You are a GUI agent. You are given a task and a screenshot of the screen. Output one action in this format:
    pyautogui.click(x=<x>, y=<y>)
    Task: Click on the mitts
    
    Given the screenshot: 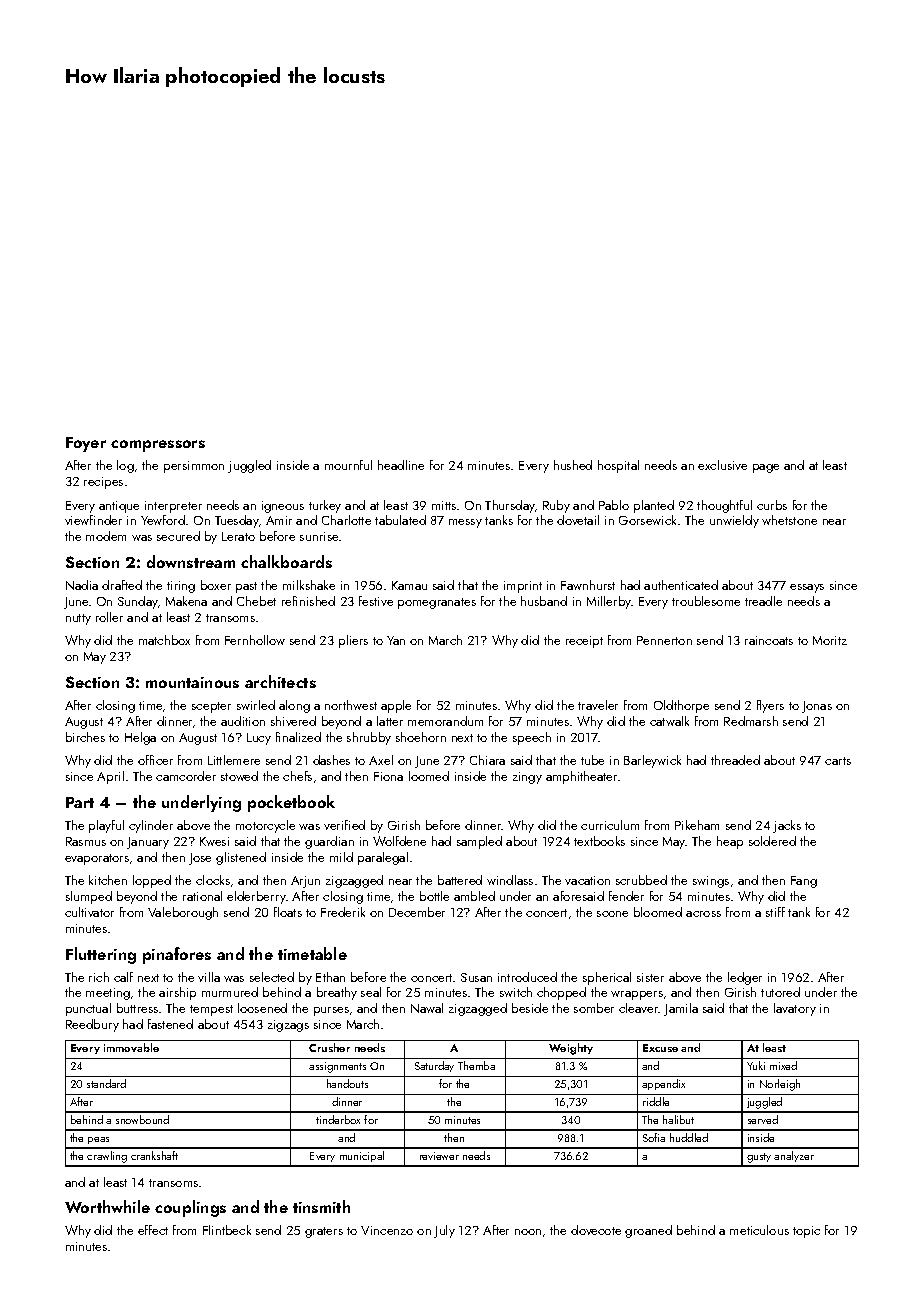 What is the action you would take?
    pyautogui.click(x=444, y=505)
